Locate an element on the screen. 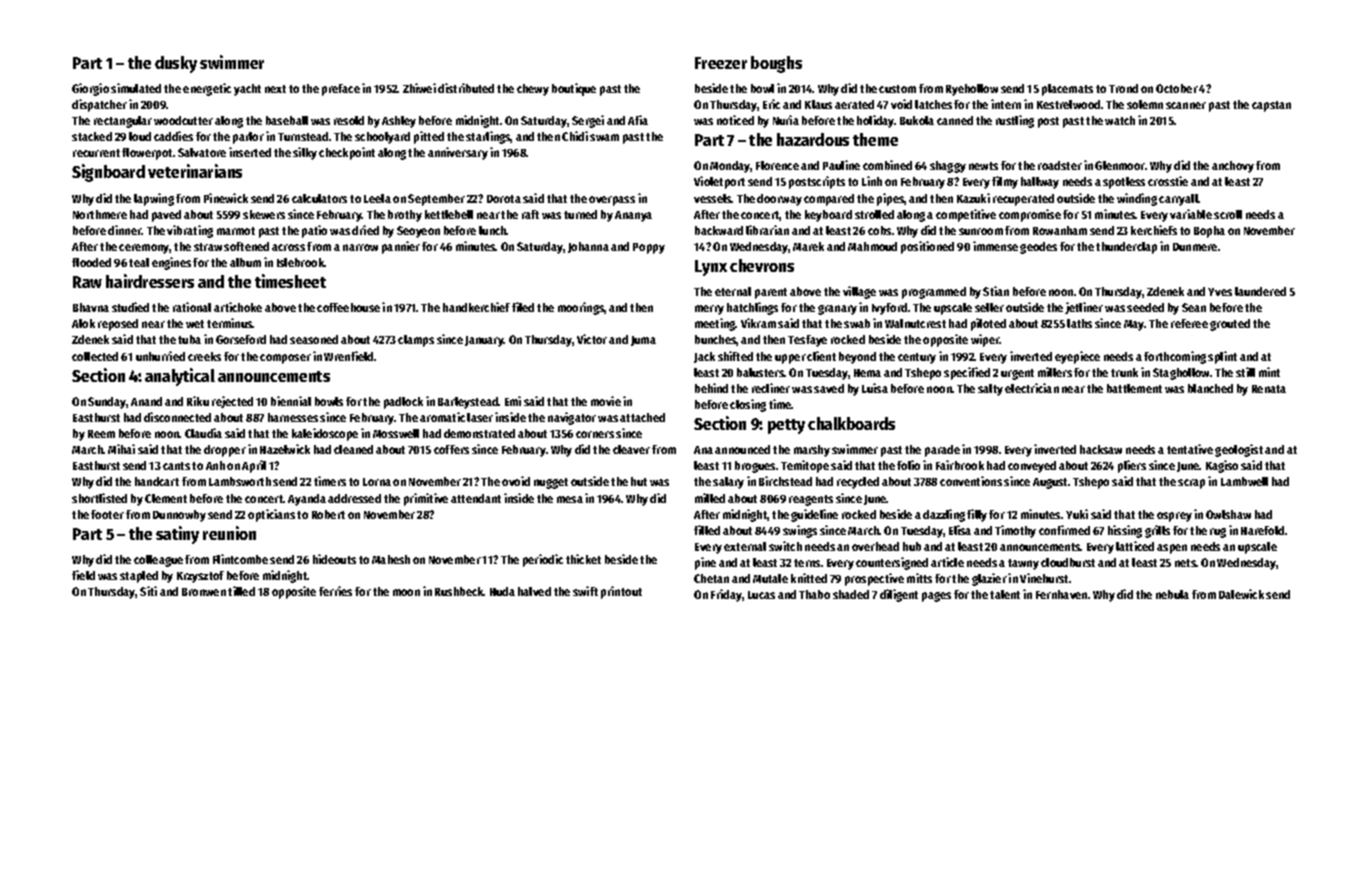 The width and height of the screenshot is (1372, 887). next is located at coordinates (275, 89).
